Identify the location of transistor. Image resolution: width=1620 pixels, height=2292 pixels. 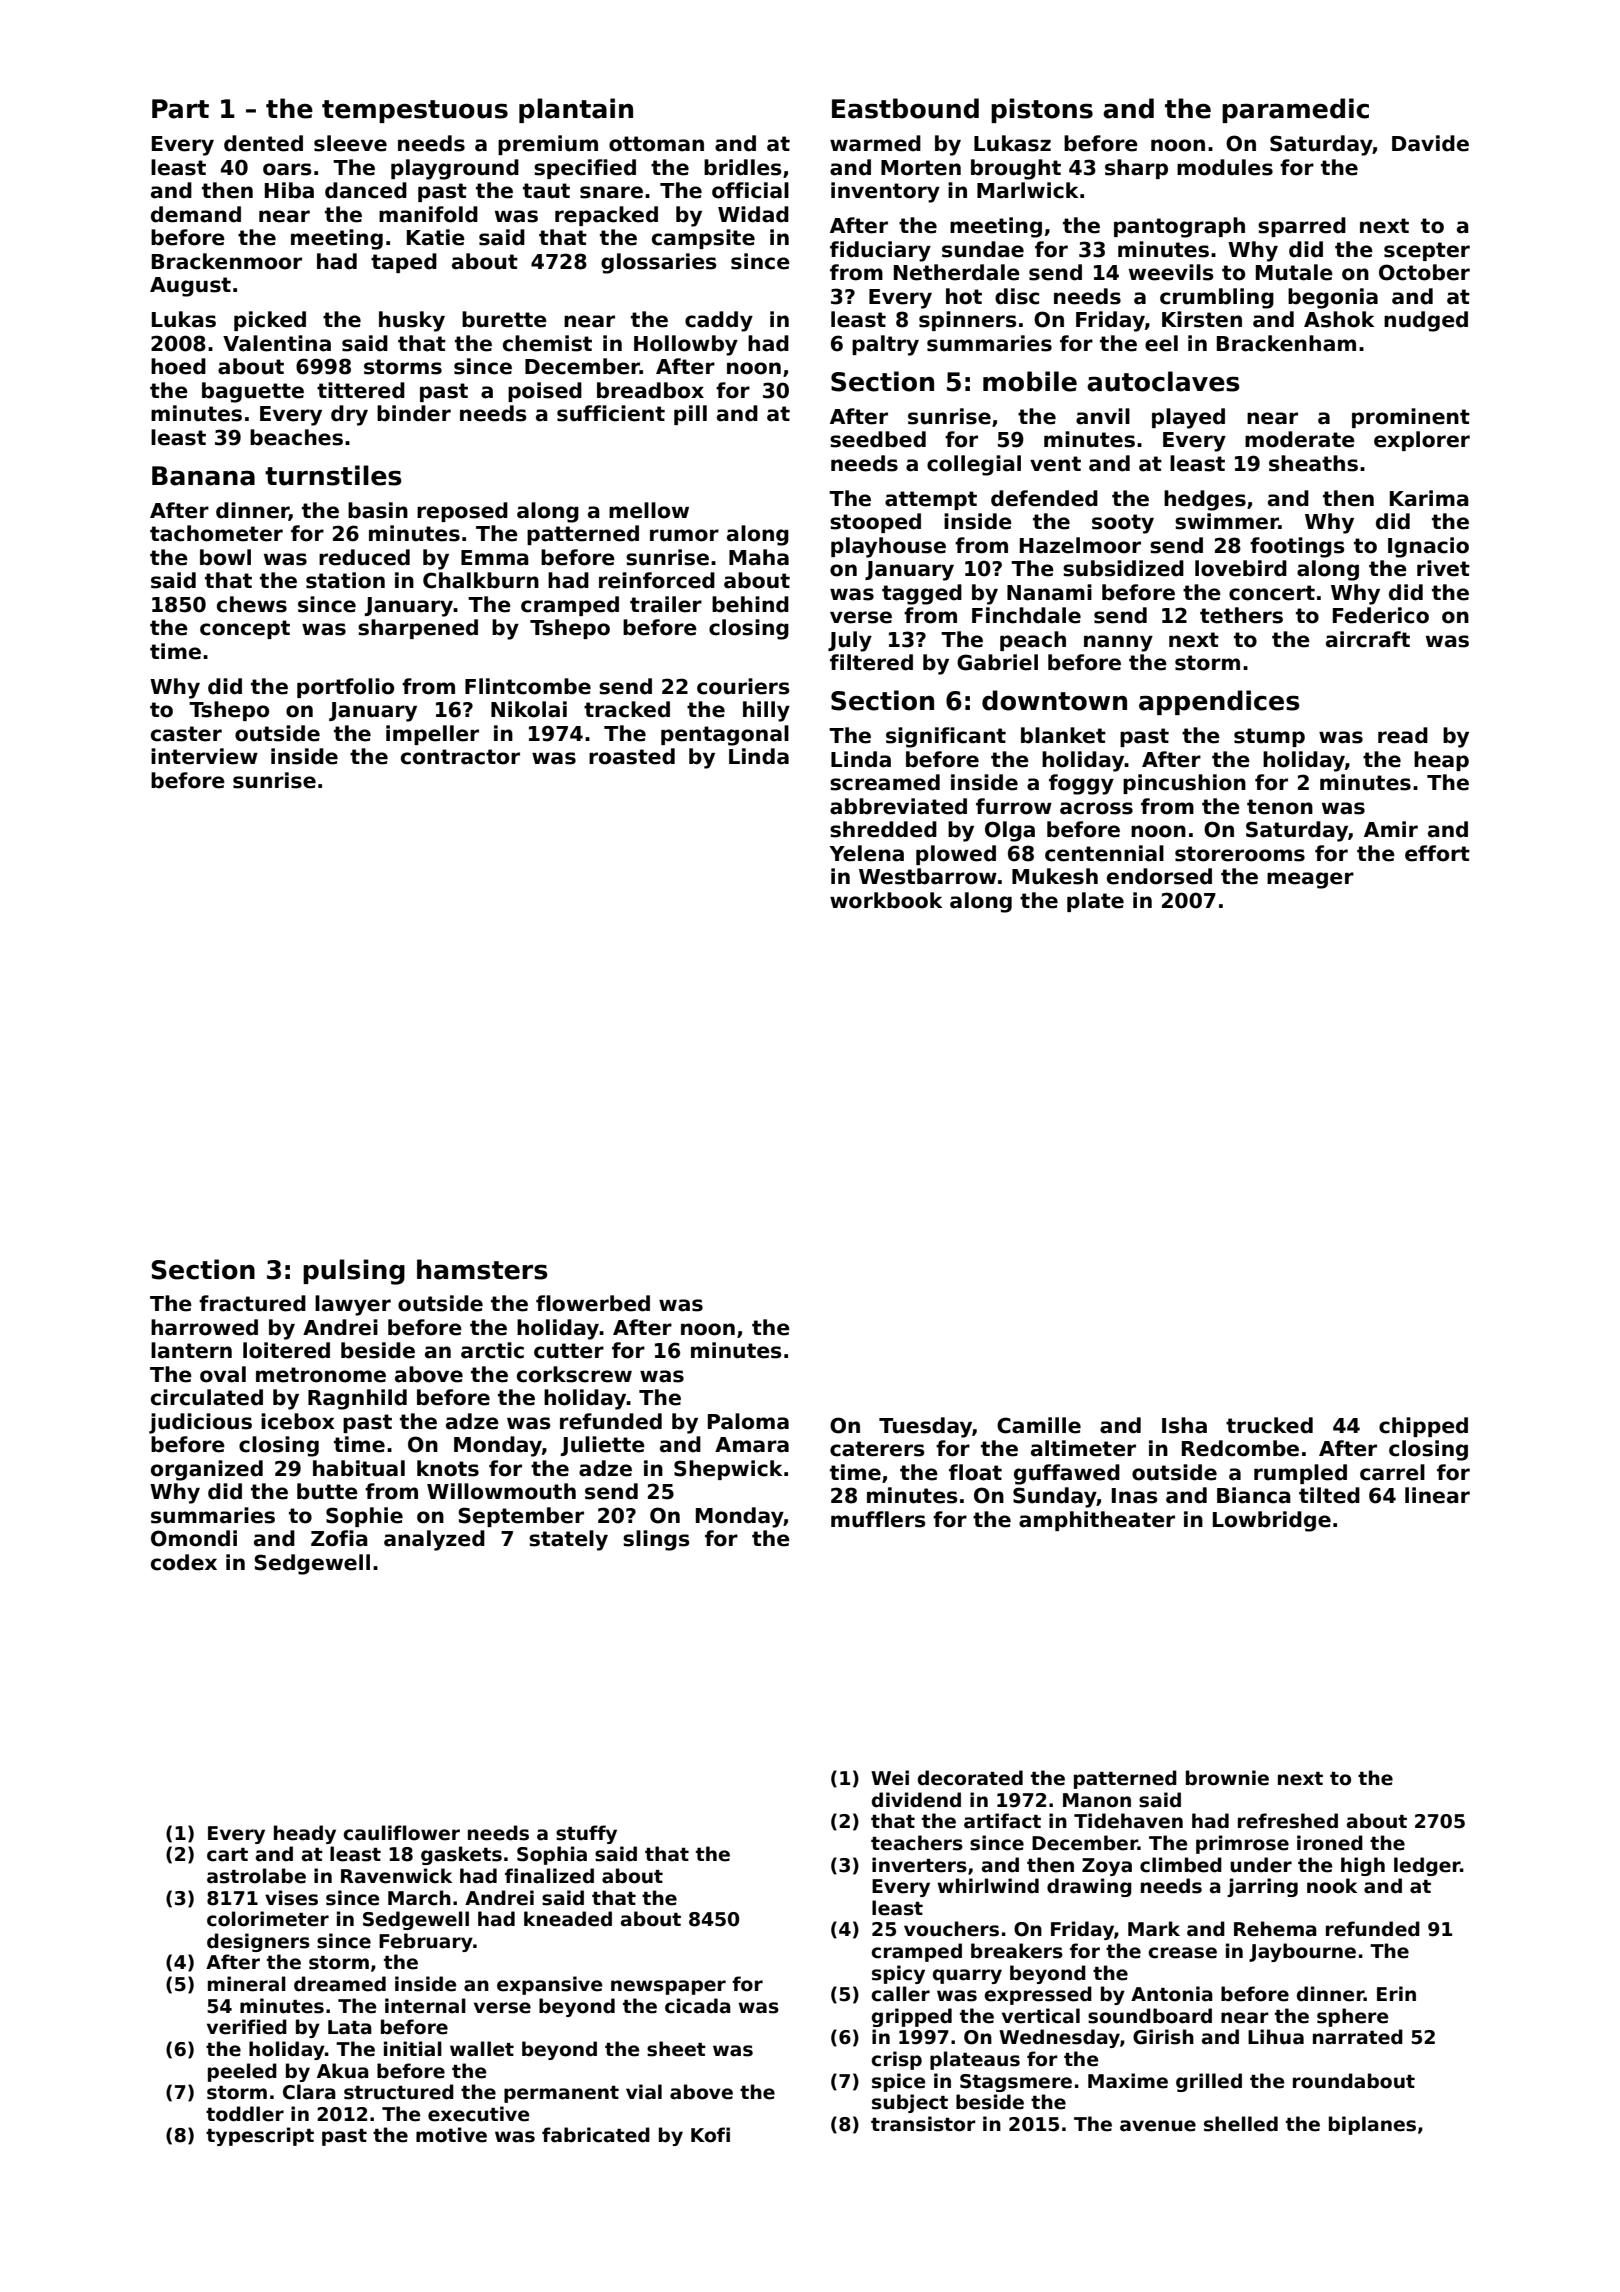
(923, 2124).
